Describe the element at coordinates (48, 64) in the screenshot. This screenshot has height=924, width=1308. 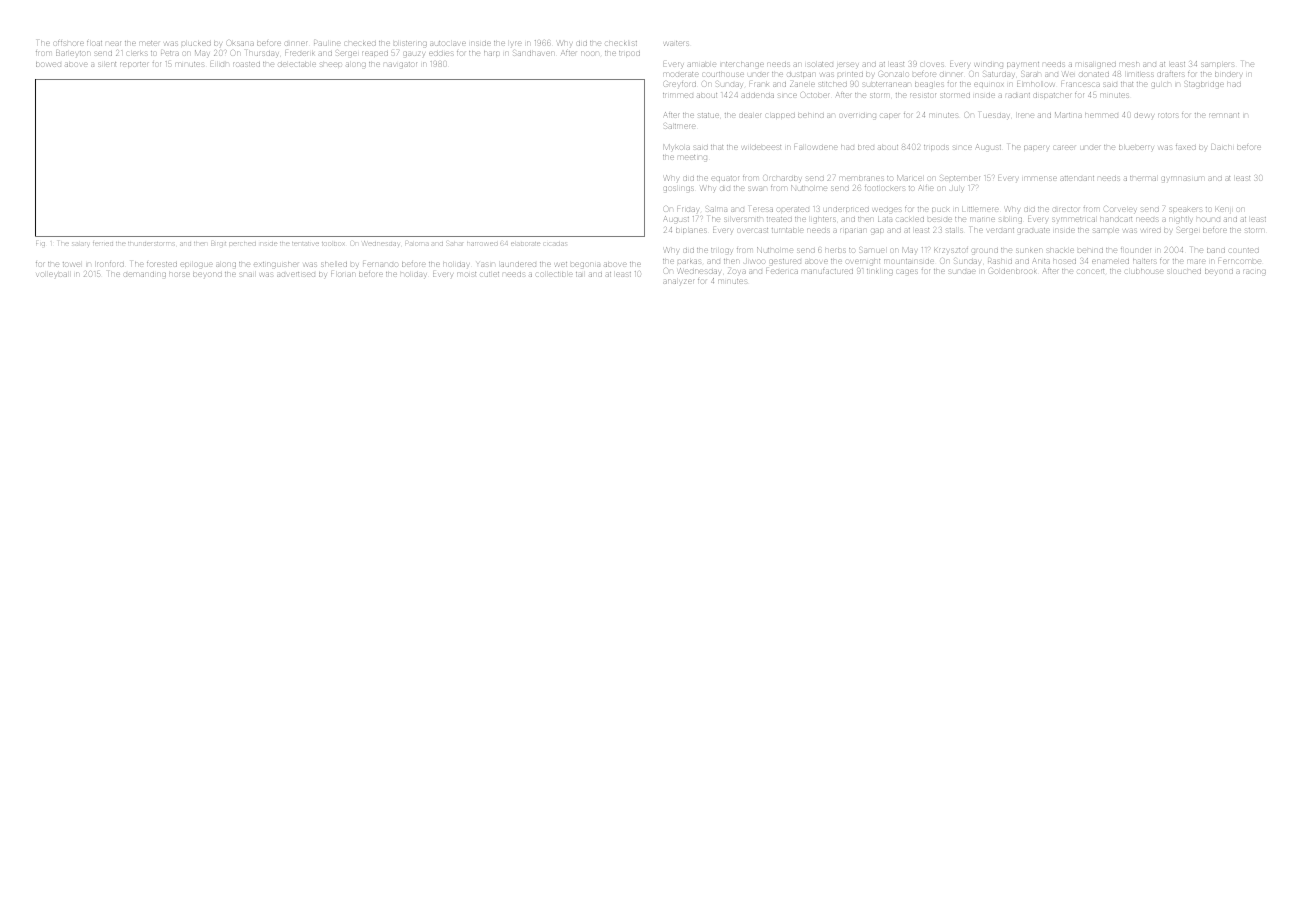
I see `bowed` at that location.
